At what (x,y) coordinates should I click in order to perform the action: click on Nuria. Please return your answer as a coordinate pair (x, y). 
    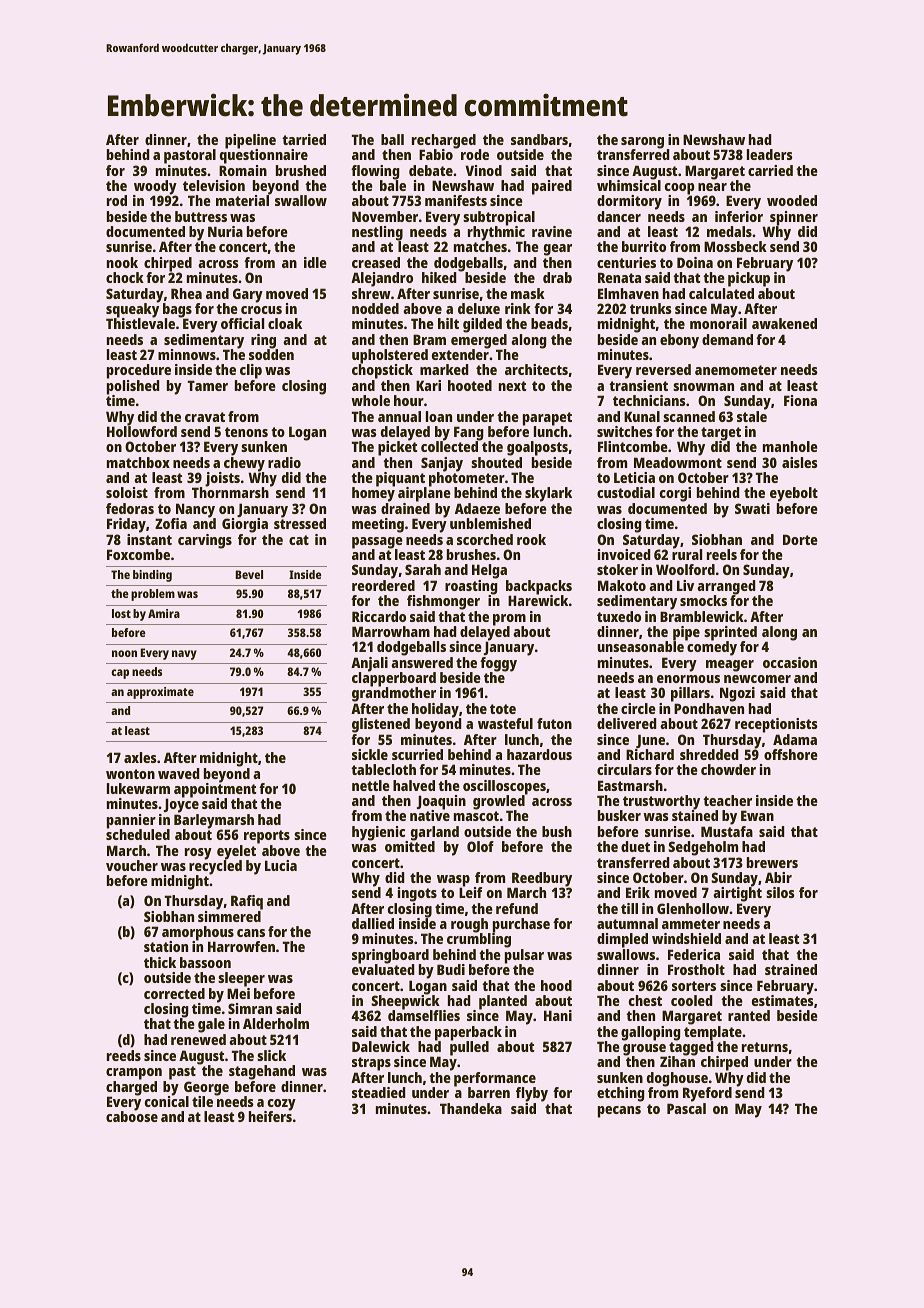
    Looking at the image, I should click on (225, 231).
